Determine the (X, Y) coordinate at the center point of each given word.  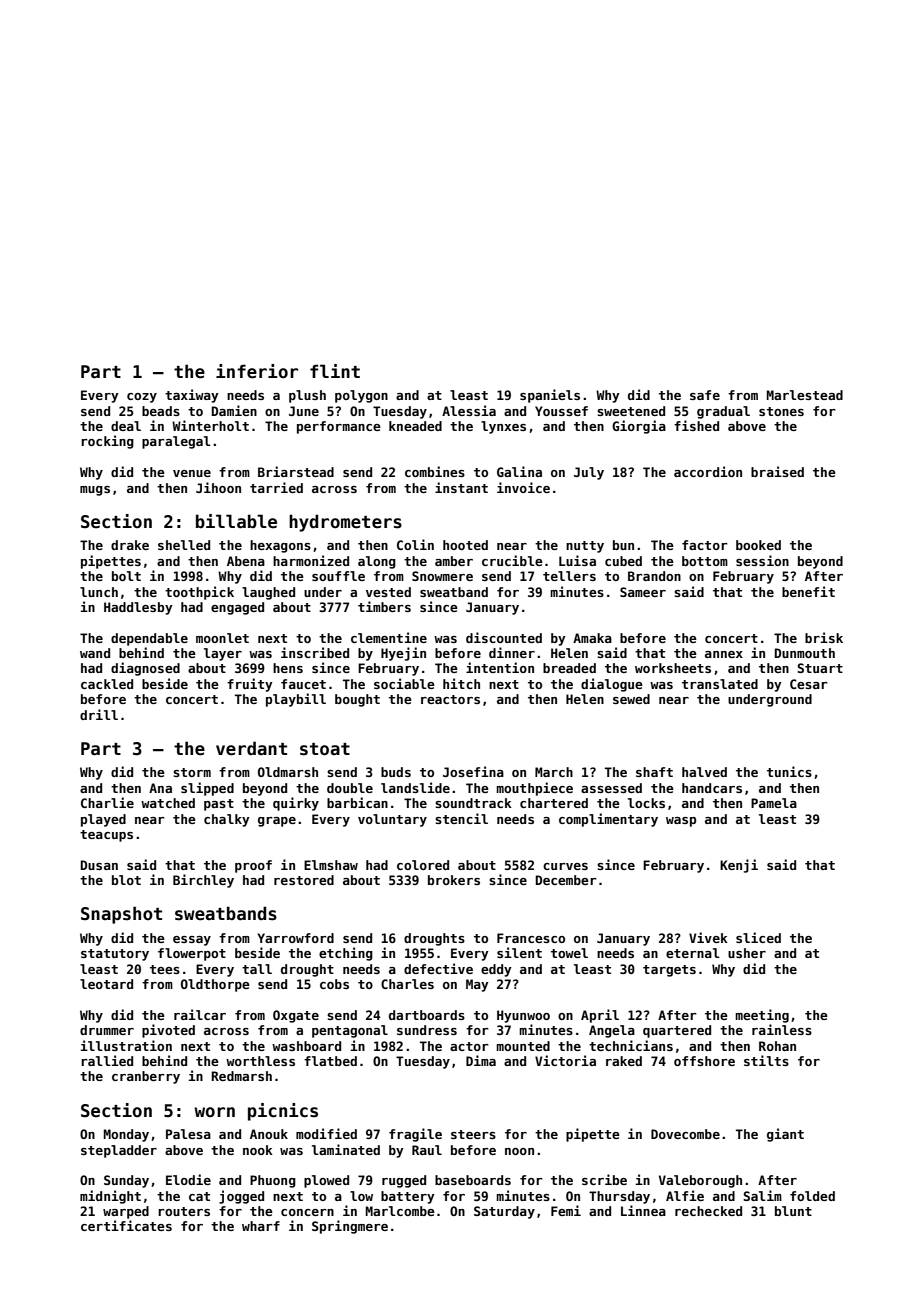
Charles (407, 984)
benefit (808, 591)
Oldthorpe (215, 985)
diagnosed (145, 669)
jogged (241, 1197)
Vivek (708, 937)
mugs (95, 491)
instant (461, 487)
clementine (389, 637)
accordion (708, 471)
